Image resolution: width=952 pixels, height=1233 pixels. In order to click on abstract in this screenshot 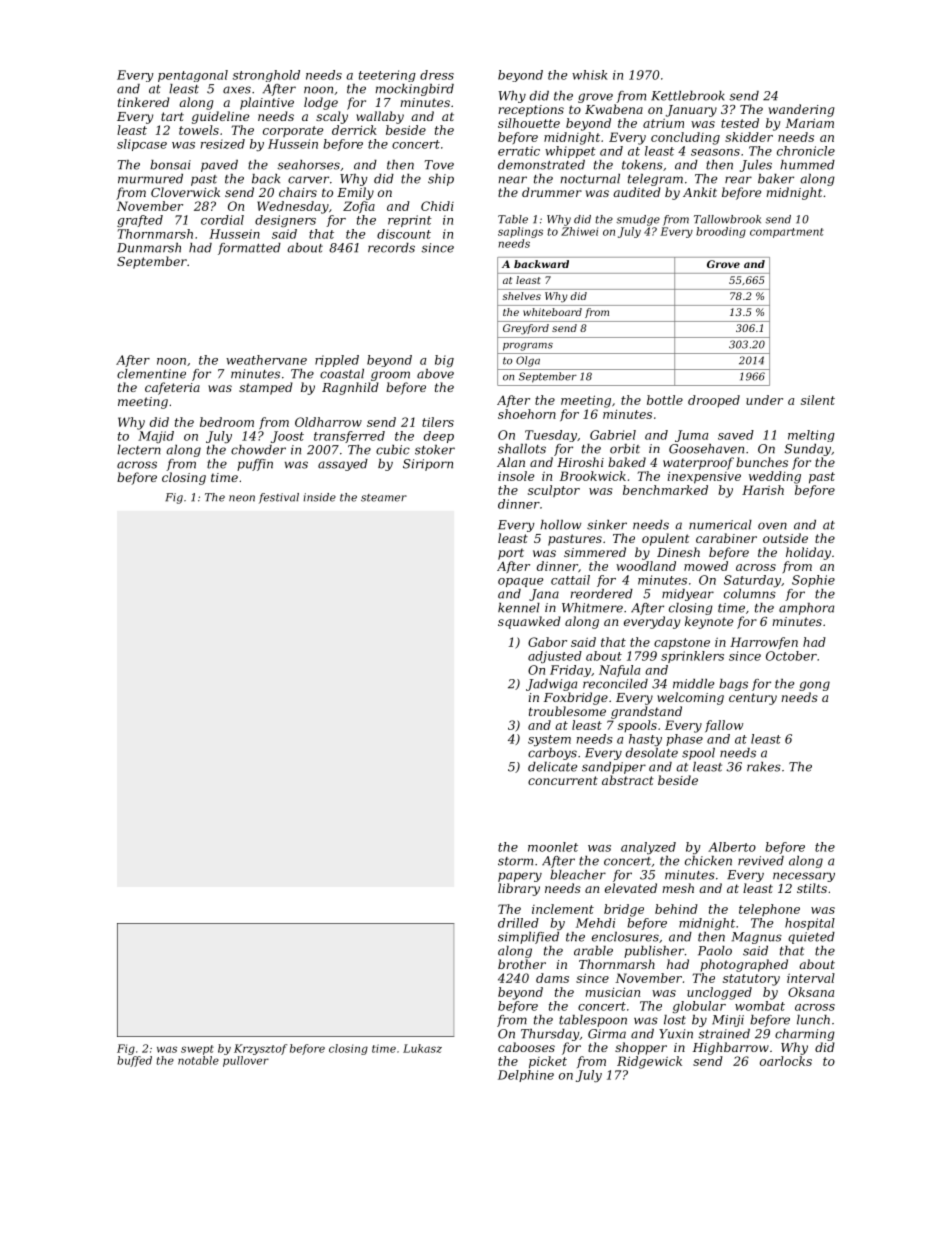, I will do `click(628, 780)`.
